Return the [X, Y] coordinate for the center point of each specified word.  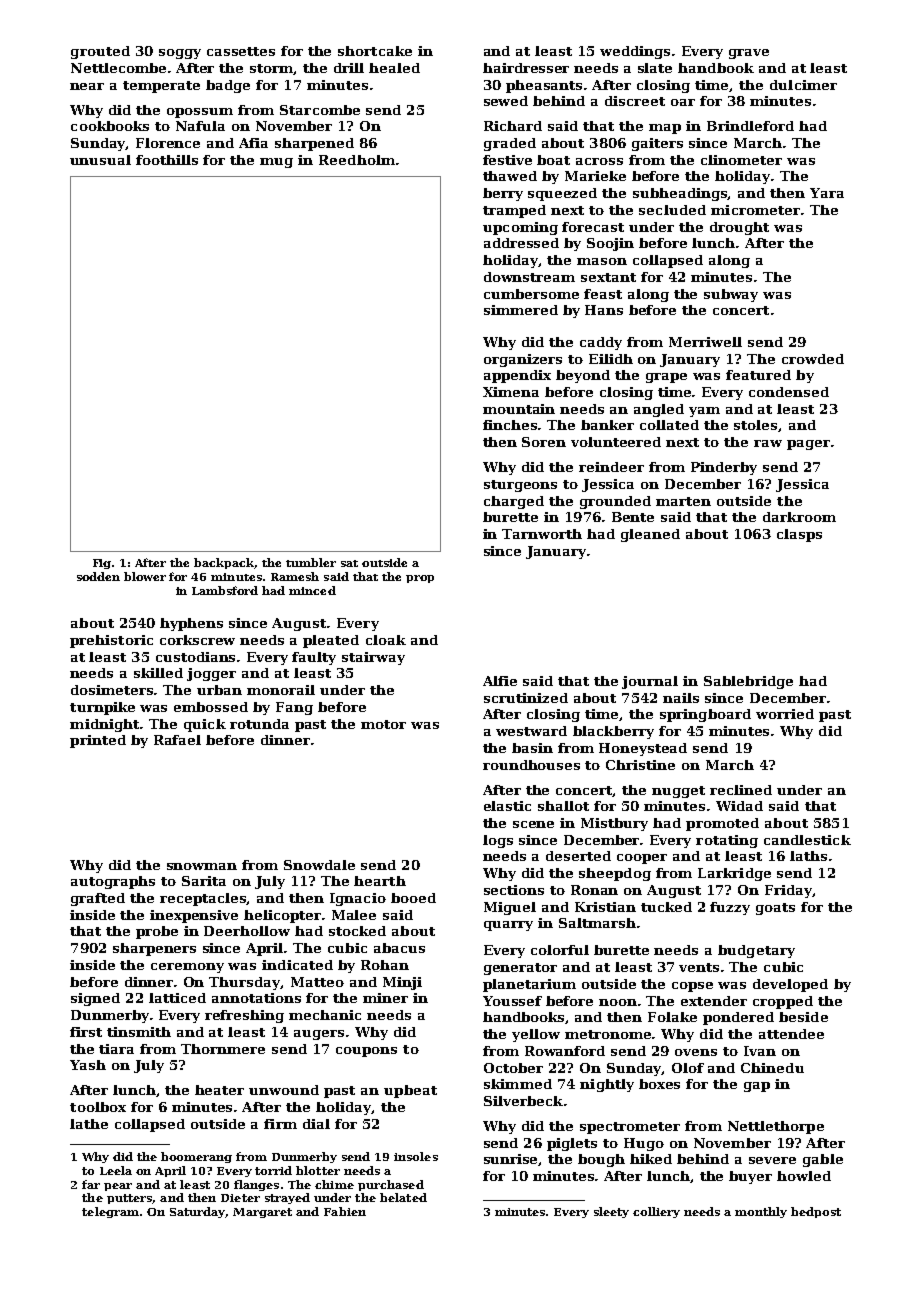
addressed [521, 243]
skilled [158, 673]
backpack [224, 563]
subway [731, 295]
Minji [402, 983]
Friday [788, 891]
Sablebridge [748, 682]
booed [413, 898]
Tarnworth [542, 534]
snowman [202, 866]
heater [219, 1090]
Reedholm [357, 160]
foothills [167, 160]
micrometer [755, 210]
